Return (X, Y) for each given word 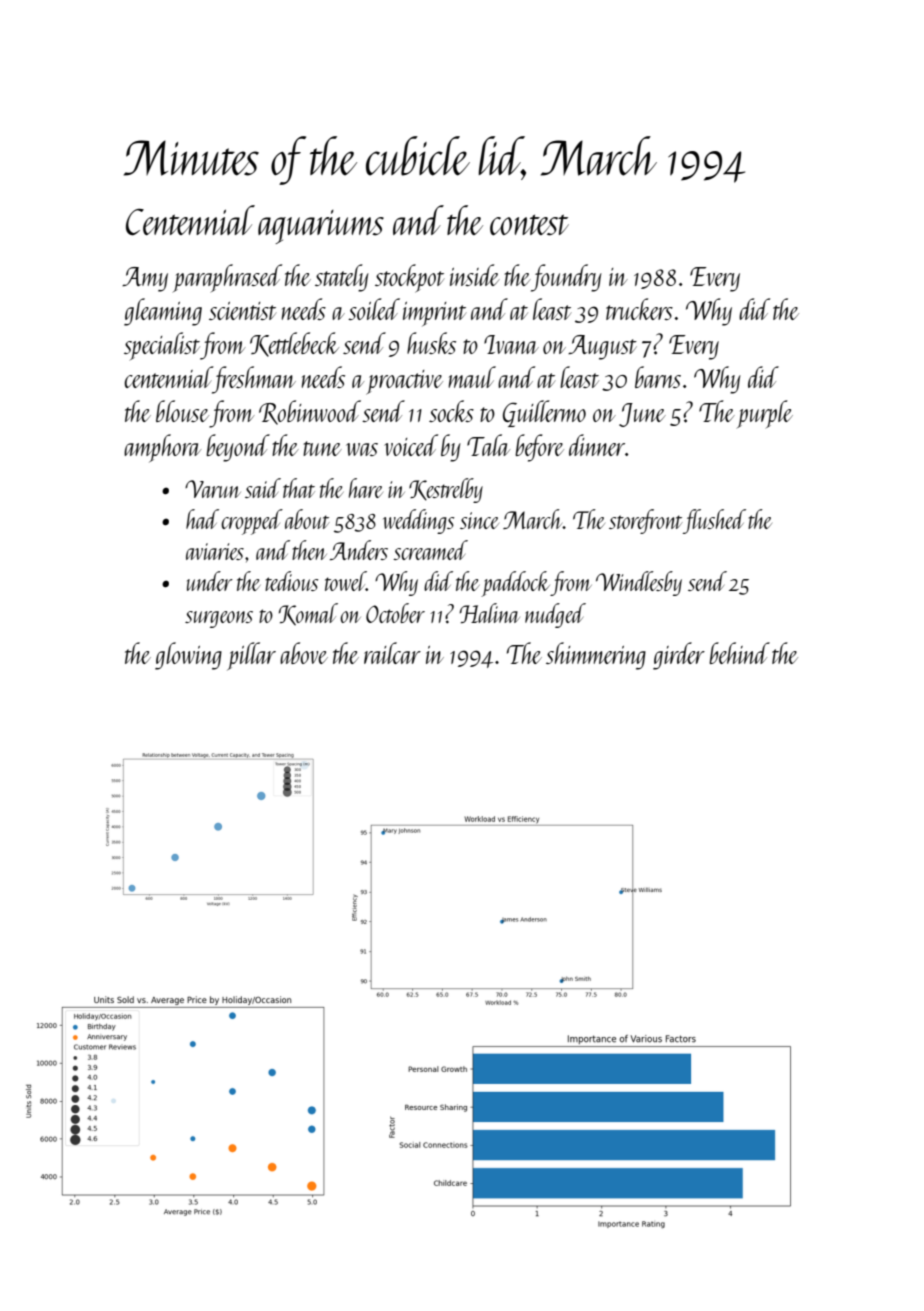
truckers (639, 309)
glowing (188, 656)
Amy (145, 279)
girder (679, 656)
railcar (392, 653)
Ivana (511, 344)
